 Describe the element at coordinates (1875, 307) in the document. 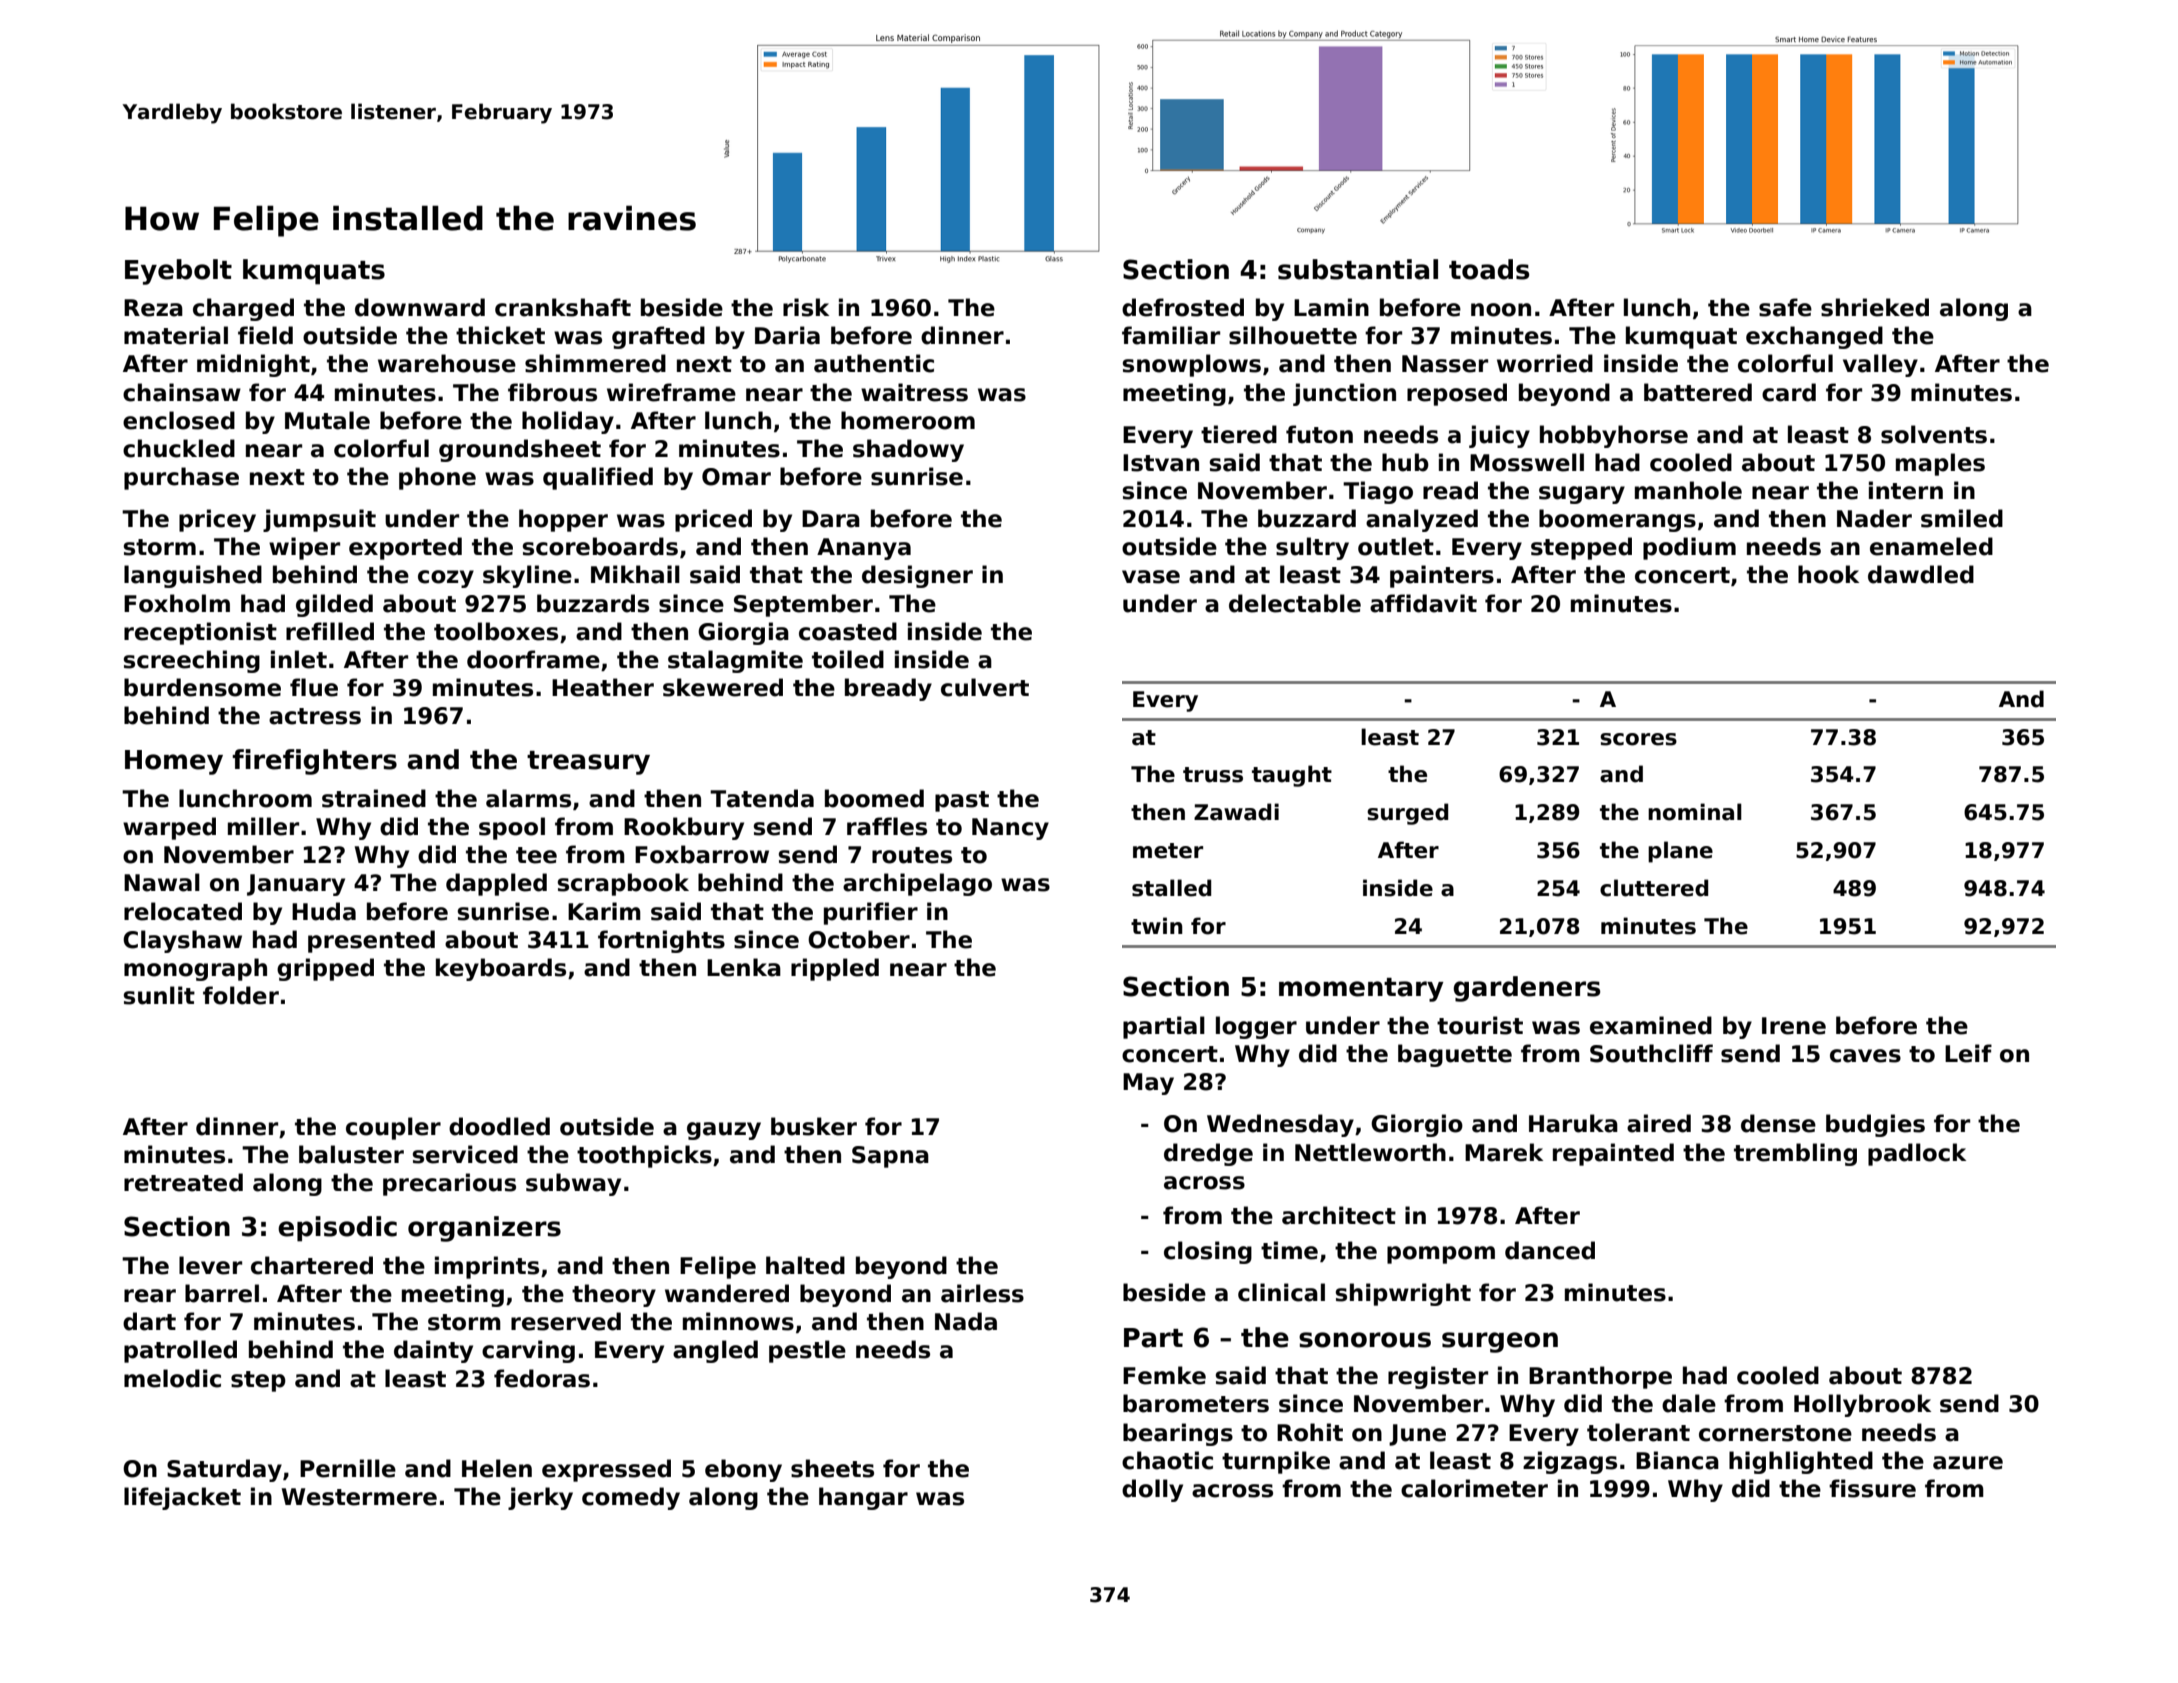

I see `shrieked` at that location.
